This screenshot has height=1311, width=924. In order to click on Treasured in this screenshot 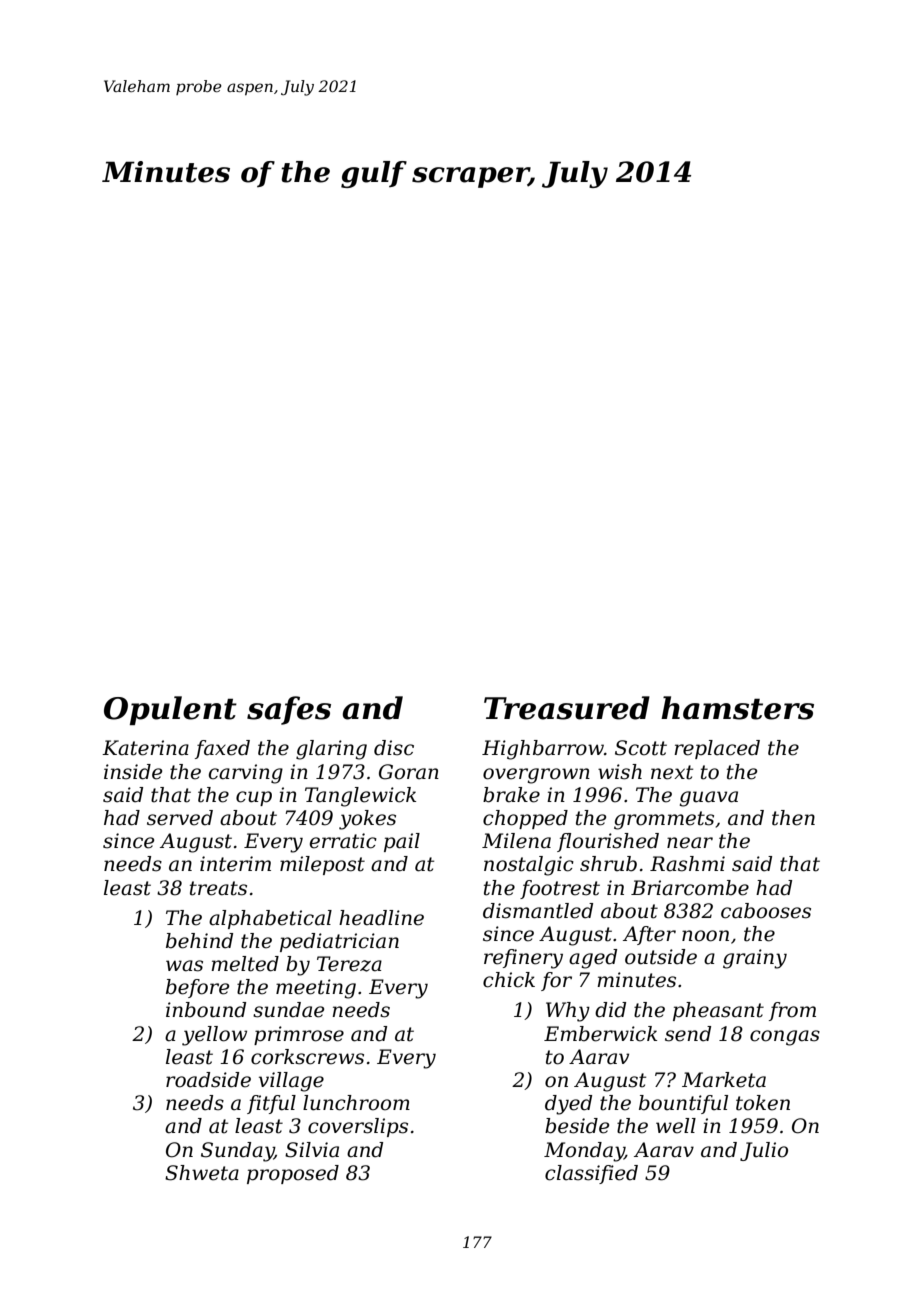, I will do `click(567, 708)`.
